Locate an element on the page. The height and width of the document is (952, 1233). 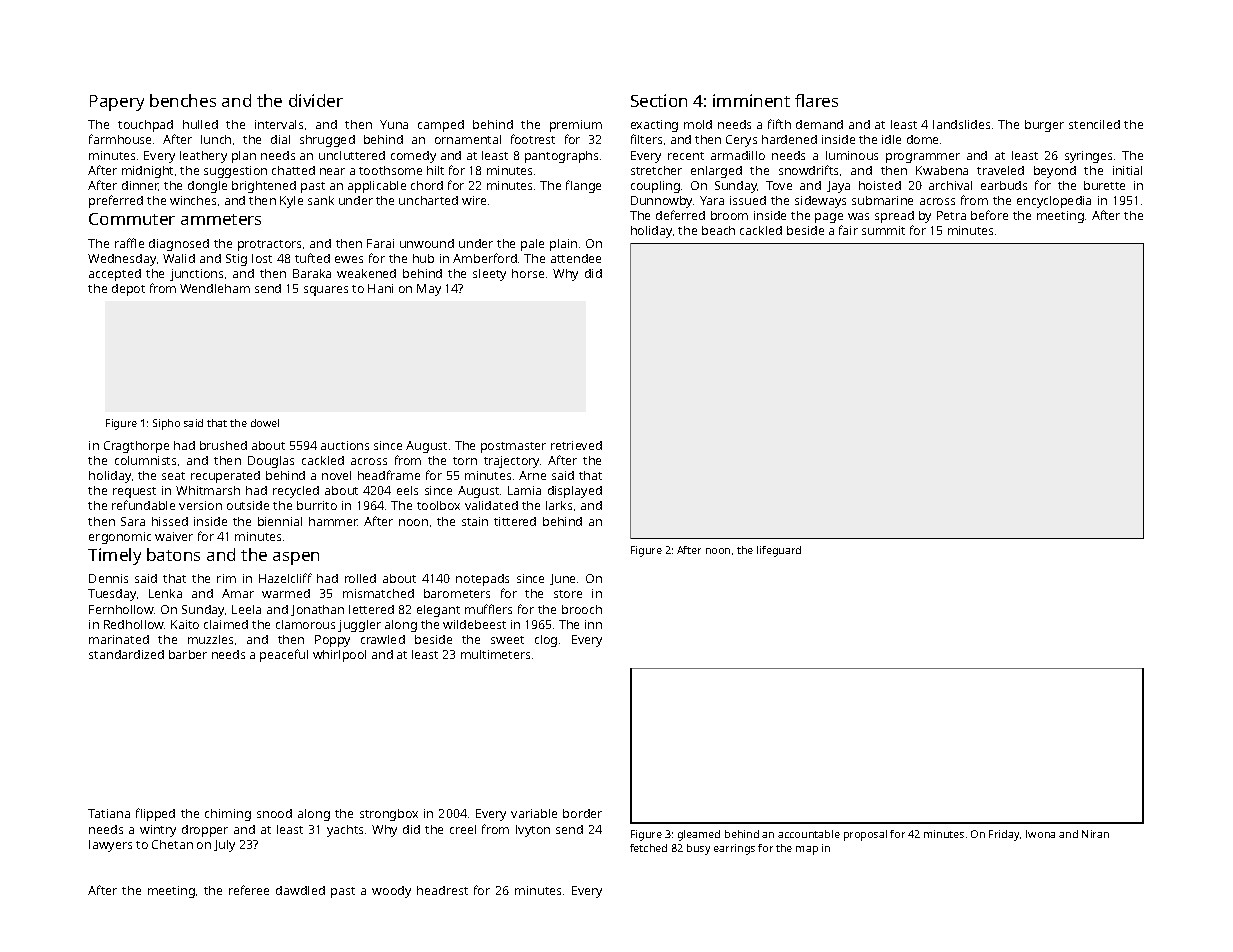
toothsome is located at coordinates (390, 170).
